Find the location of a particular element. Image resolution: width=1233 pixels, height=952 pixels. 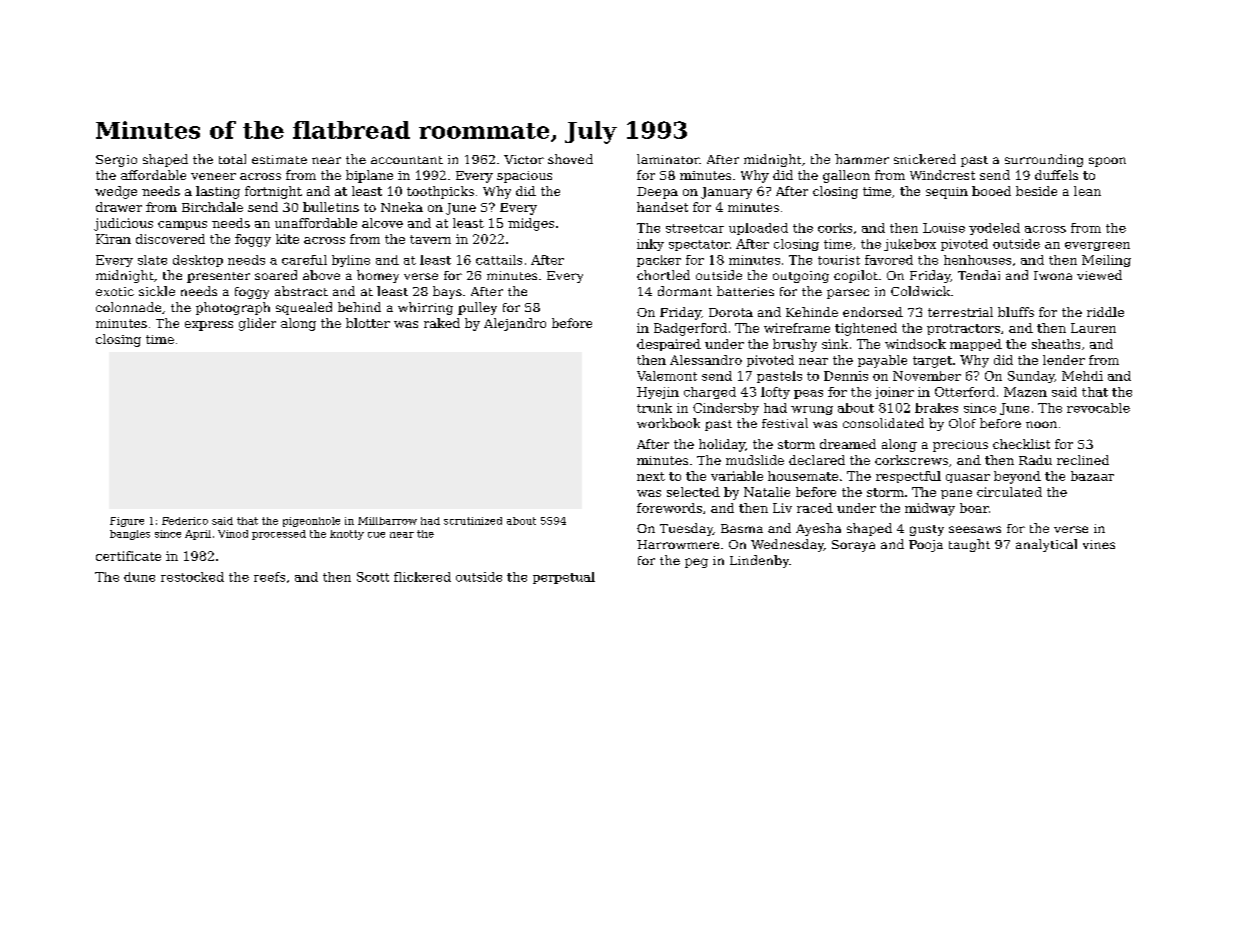

holiday is located at coordinates (722, 445).
